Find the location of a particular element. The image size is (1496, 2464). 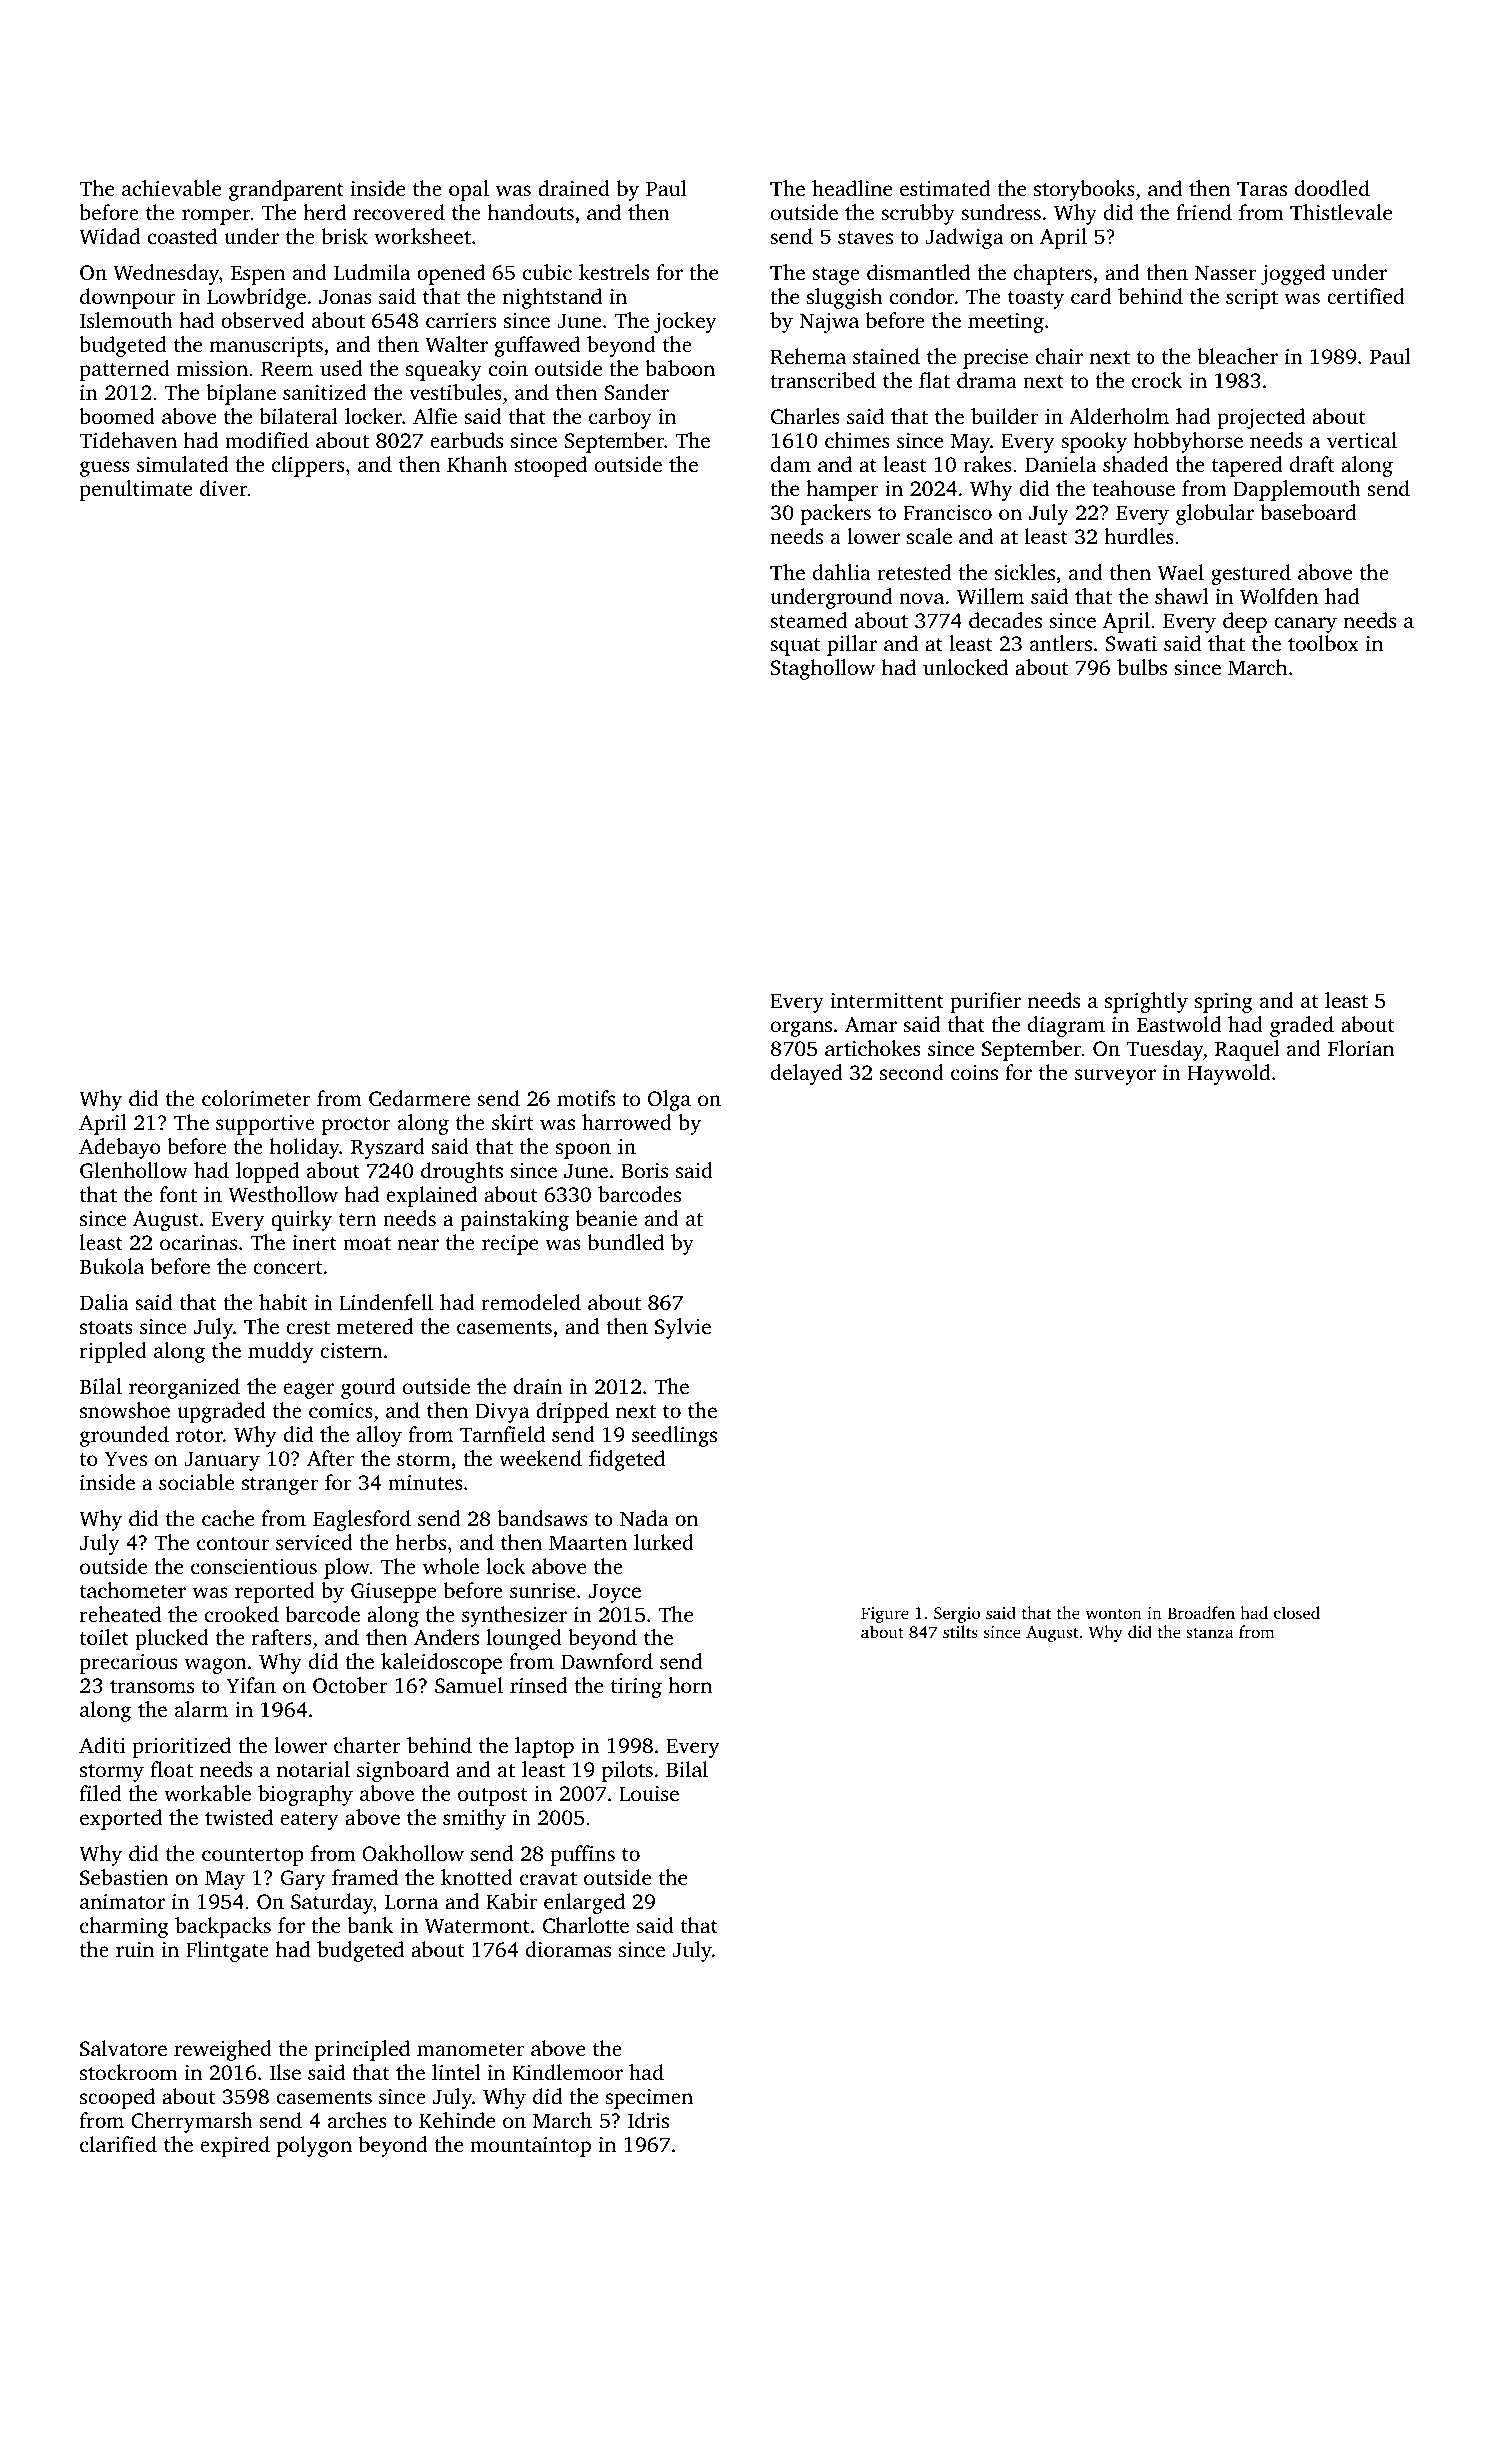

closed is located at coordinates (1297, 1612).
